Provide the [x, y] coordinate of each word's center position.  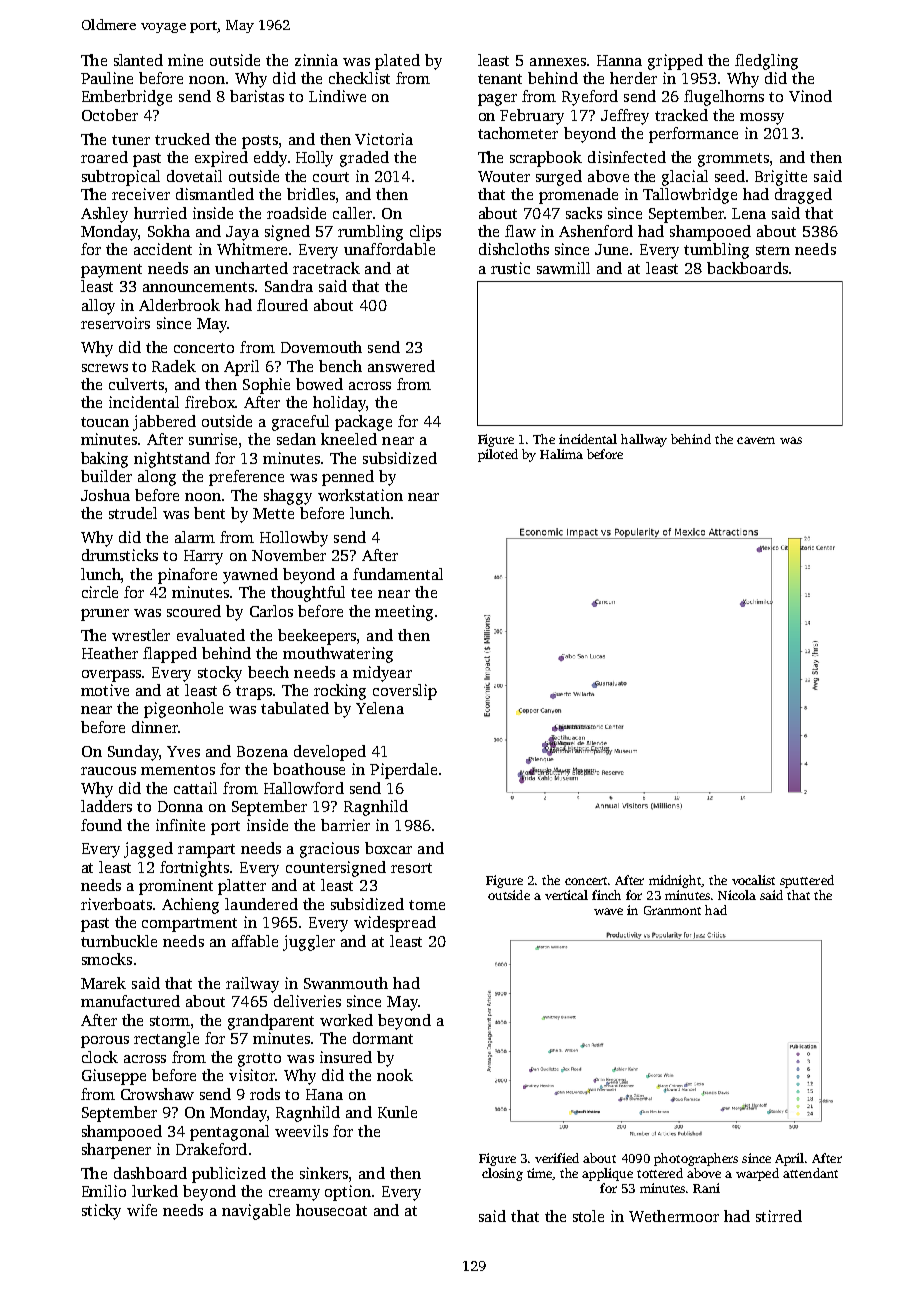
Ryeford [590, 98]
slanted [138, 60]
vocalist [753, 880]
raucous [108, 771]
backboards [747, 268]
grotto [259, 1060]
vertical [566, 895]
